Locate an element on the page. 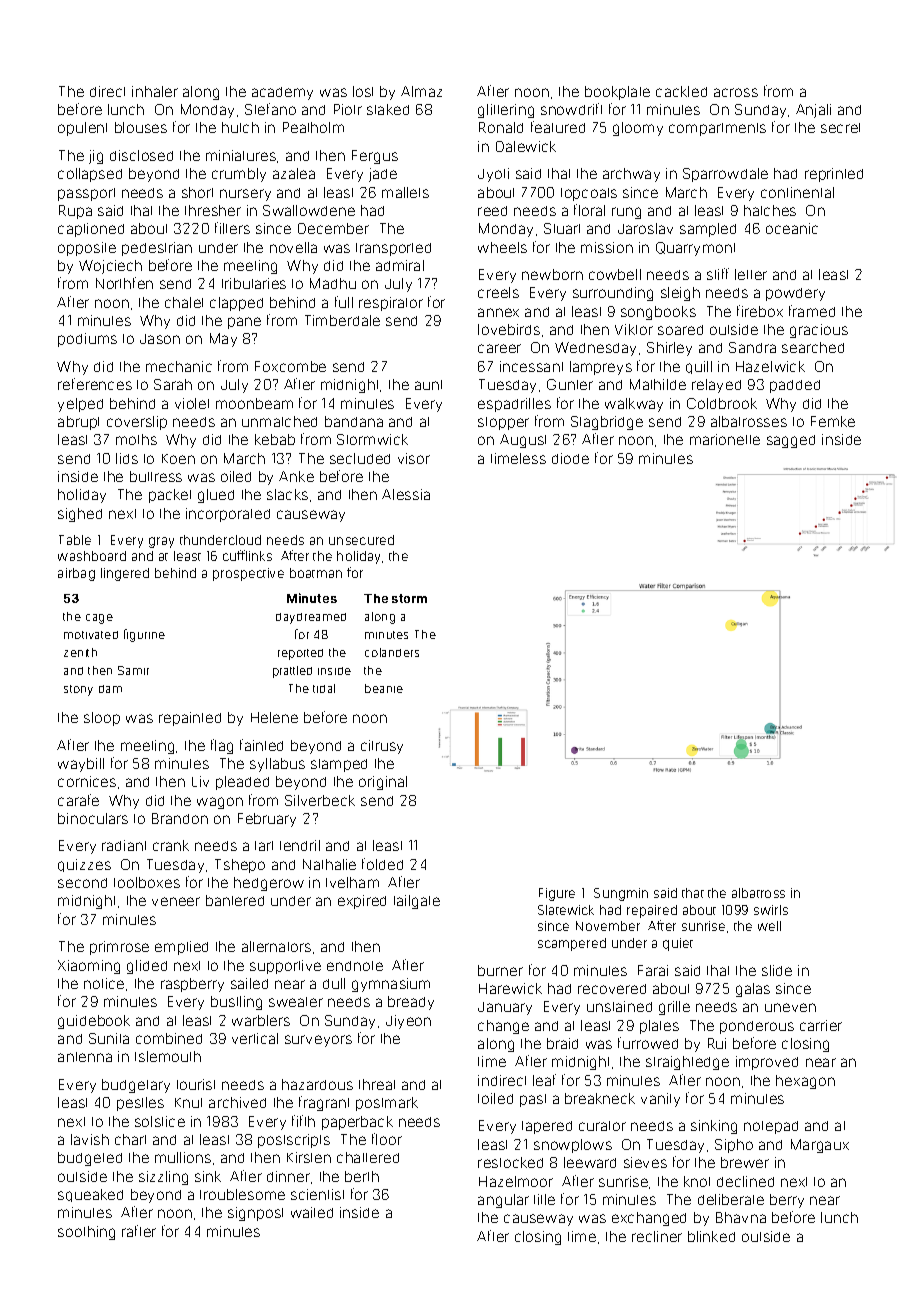 This image has width=924, height=1311. antenna is located at coordinates (85, 1057).
